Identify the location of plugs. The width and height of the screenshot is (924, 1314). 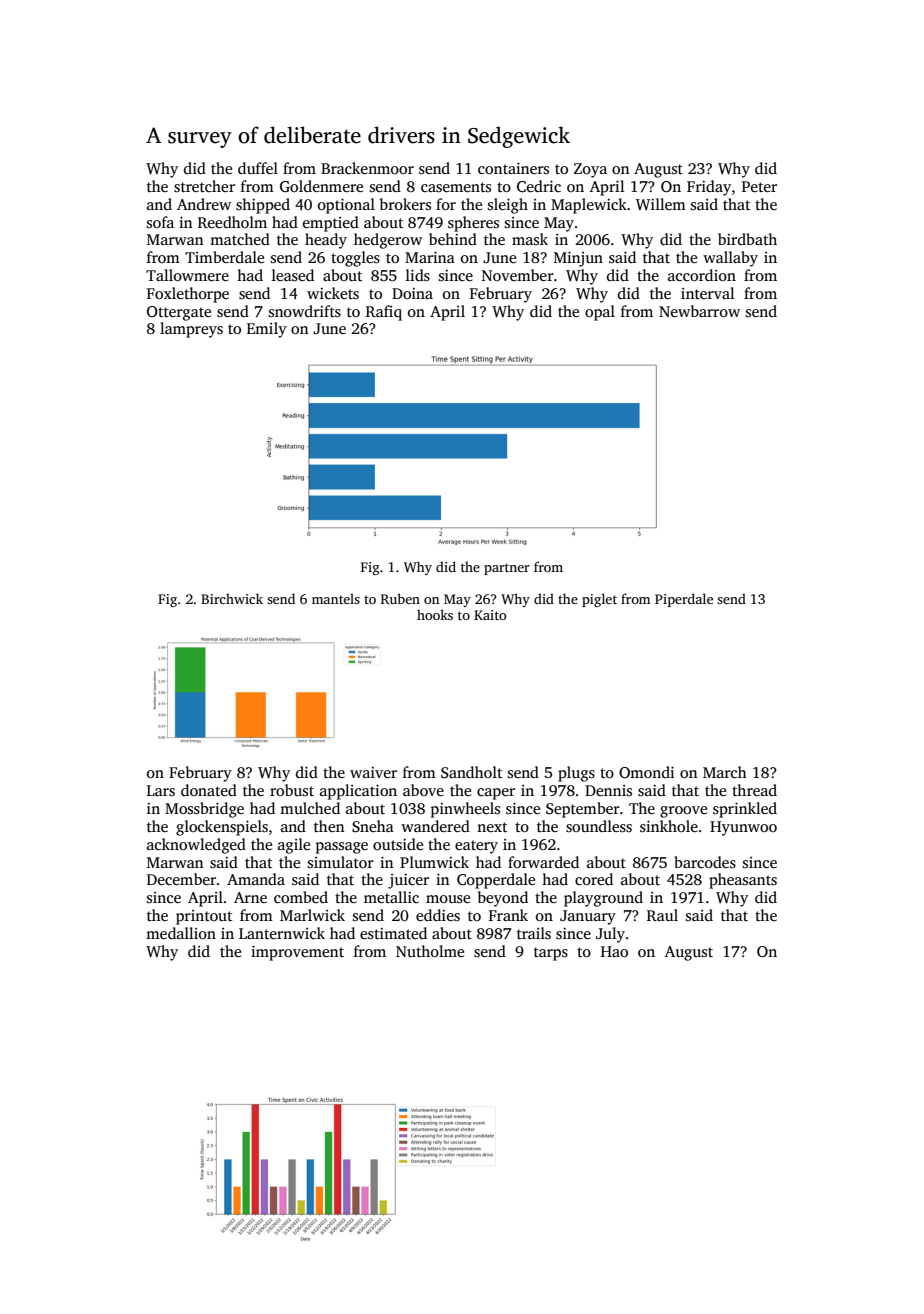
(576, 774).
